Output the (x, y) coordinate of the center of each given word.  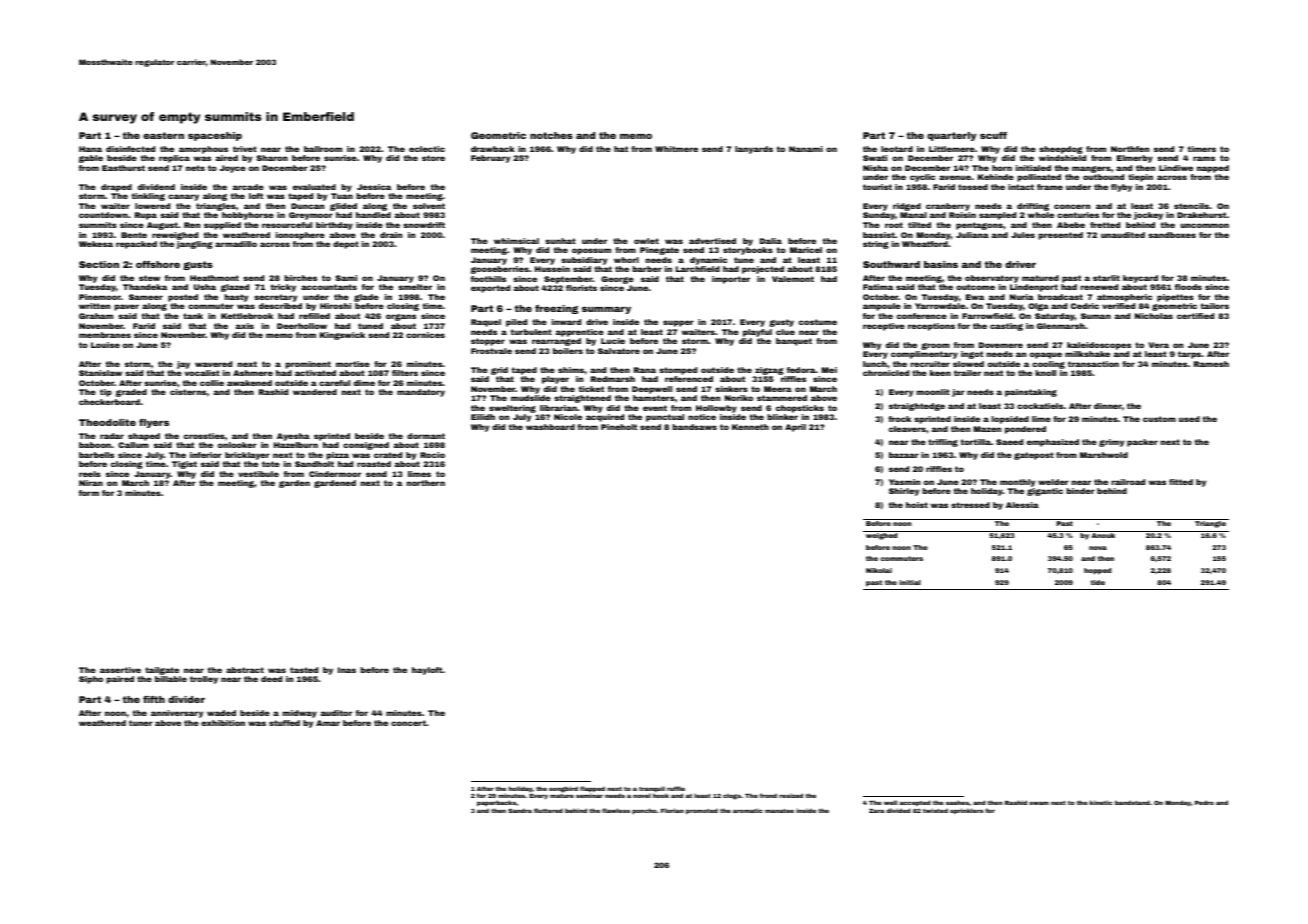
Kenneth (750, 427)
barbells (96, 455)
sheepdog (1061, 150)
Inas (347, 670)
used (1189, 419)
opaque (1046, 355)
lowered (152, 206)
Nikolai (879, 570)
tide (1098, 582)
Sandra (520, 810)
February (490, 159)
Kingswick (342, 336)
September (568, 280)
